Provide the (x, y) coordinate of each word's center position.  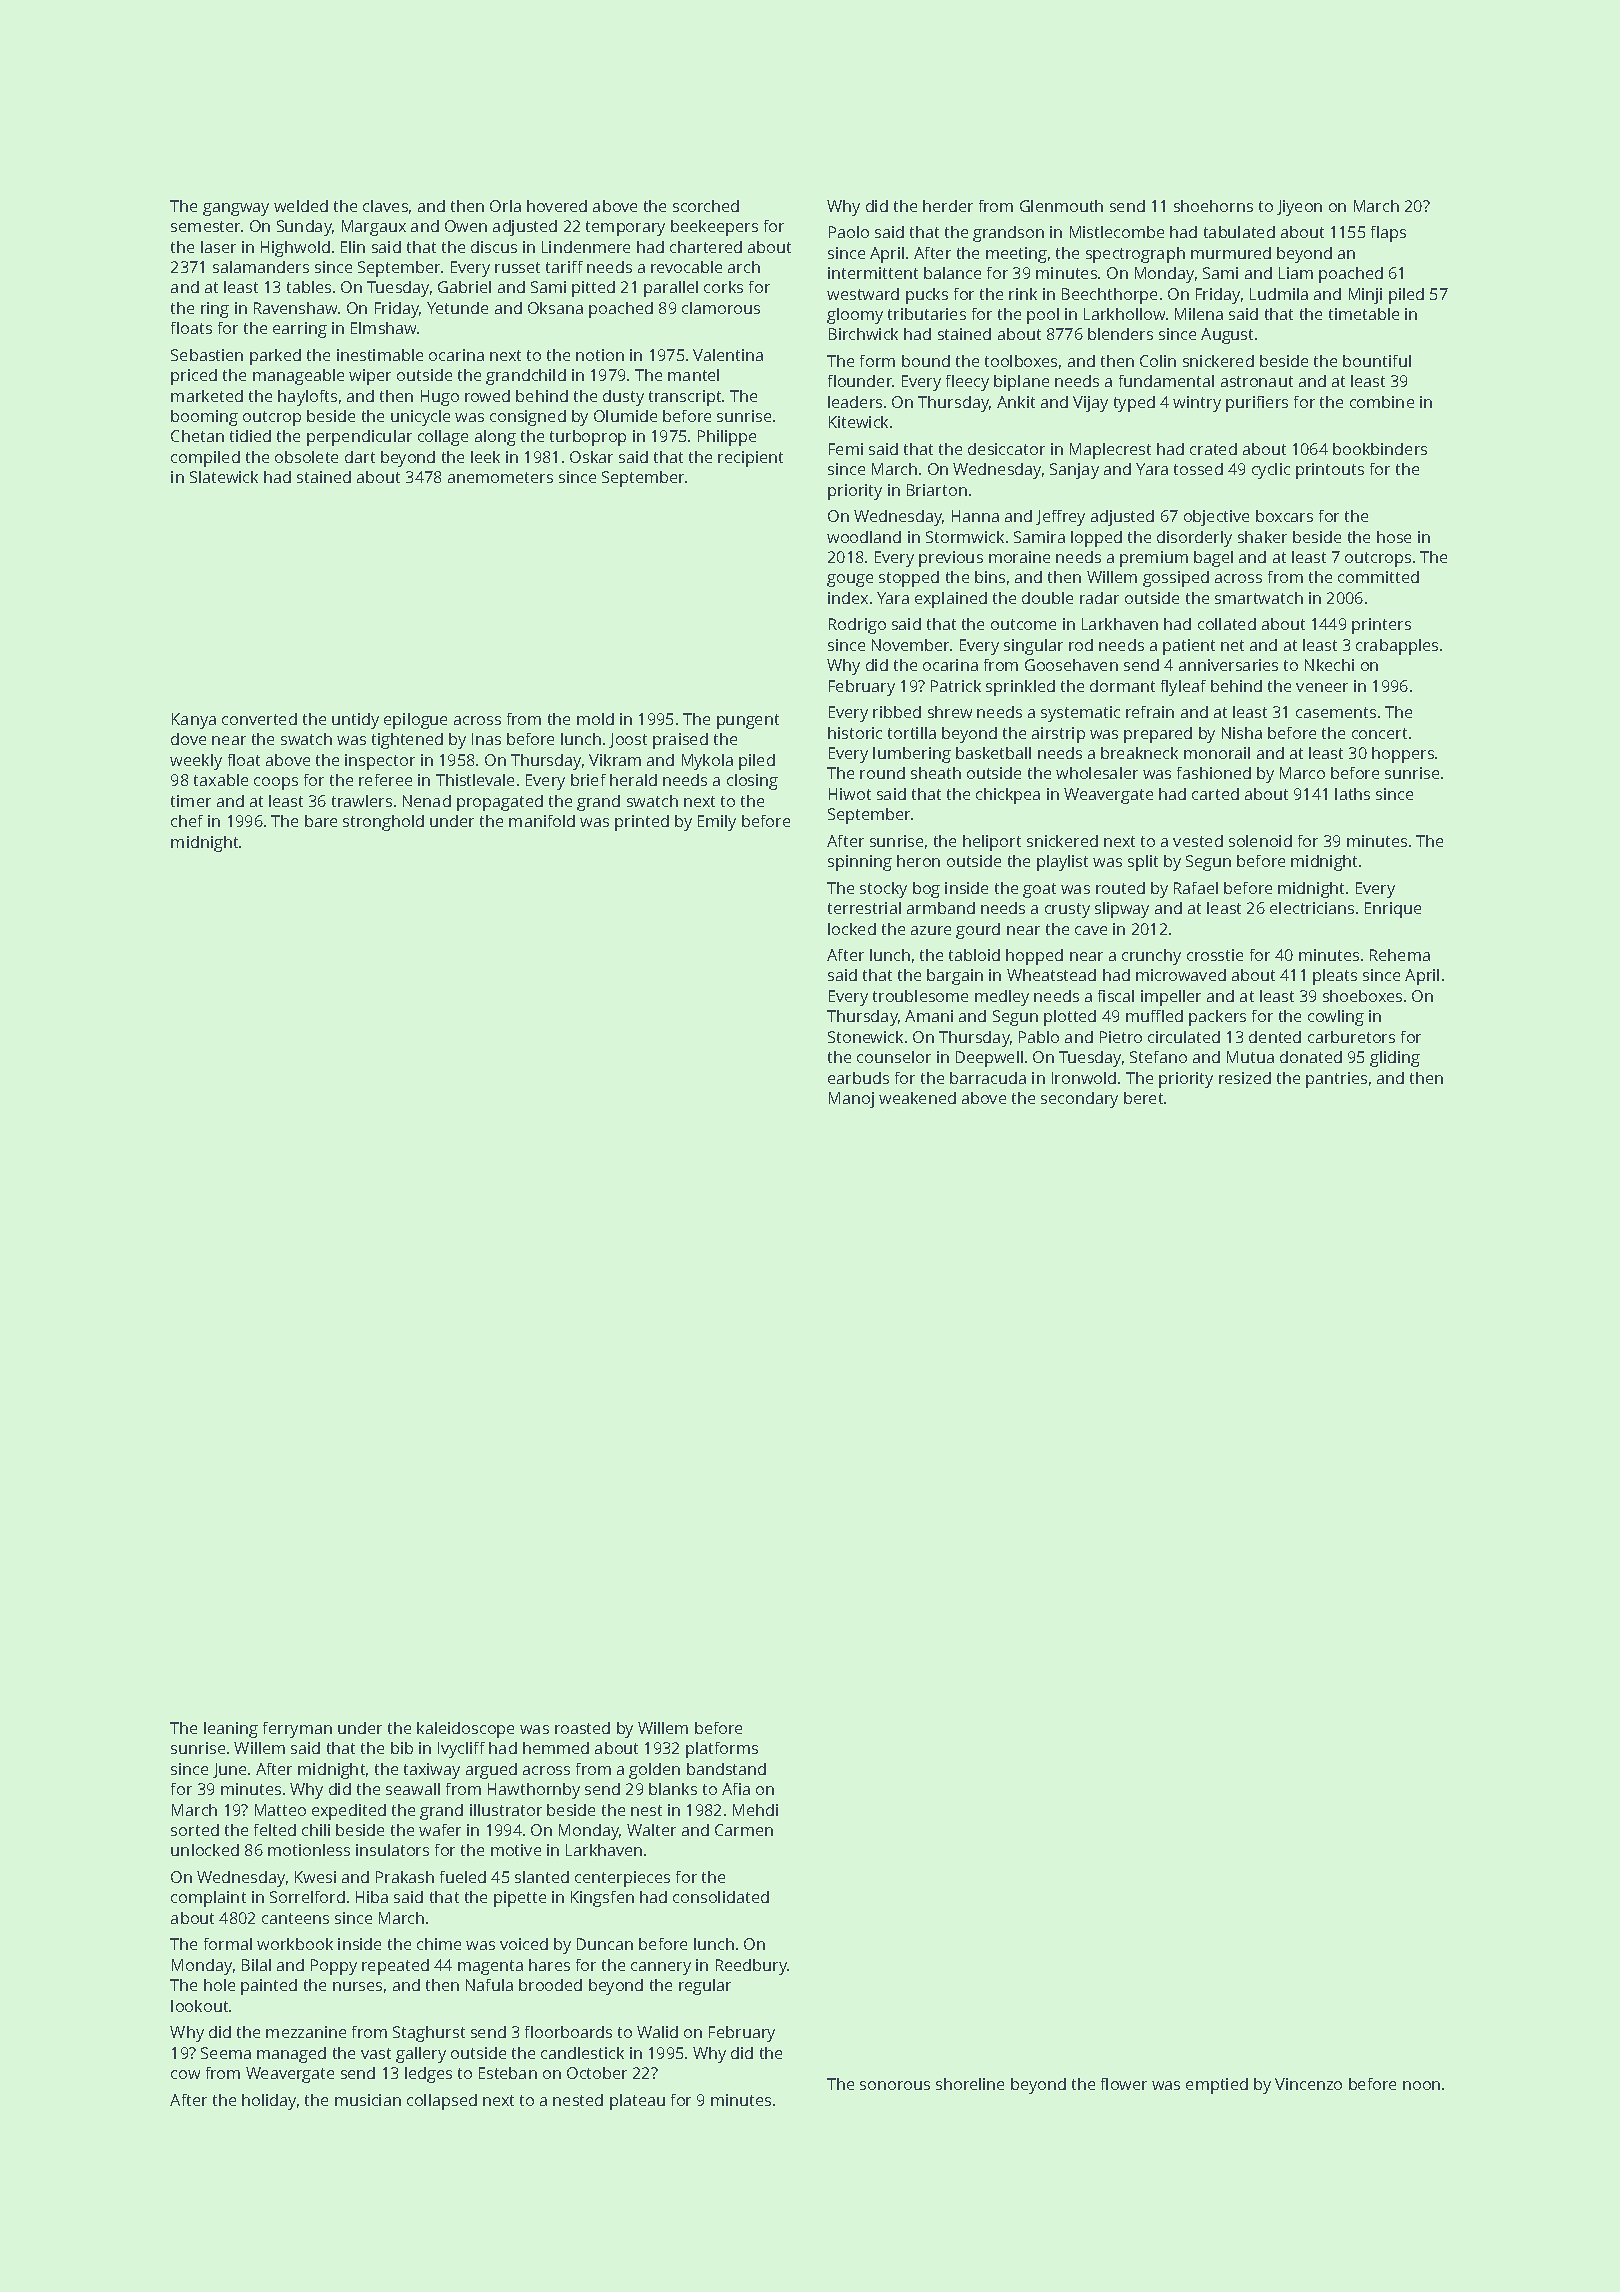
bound (926, 361)
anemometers (500, 477)
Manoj (851, 1100)
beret (1143, 1098)
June (229, 1770)
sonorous (895, 2085)
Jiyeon (1299, 208)
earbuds (858, 1078)
